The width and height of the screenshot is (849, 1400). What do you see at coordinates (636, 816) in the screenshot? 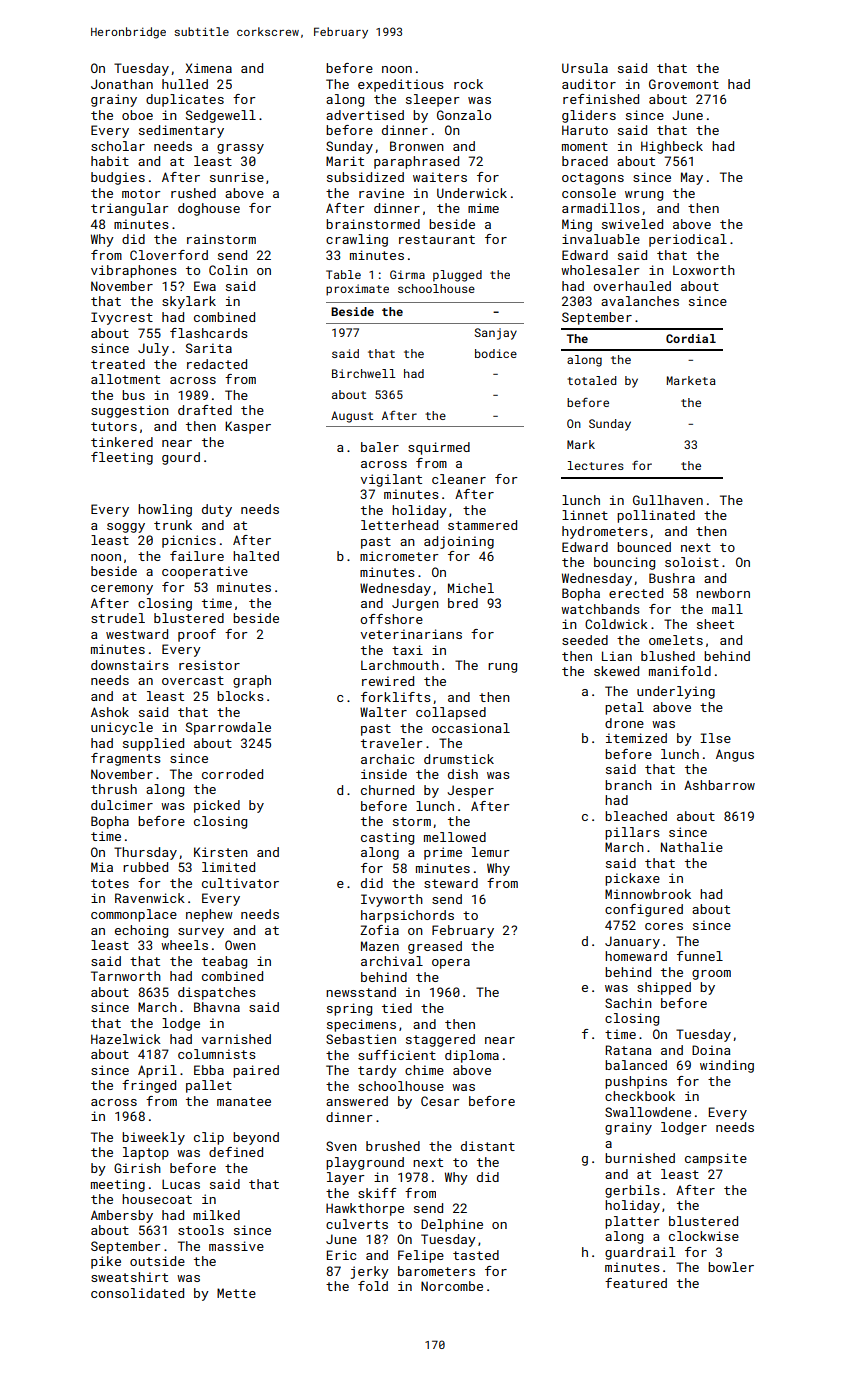
I see `bleached` at bounding box center [636, 816].
